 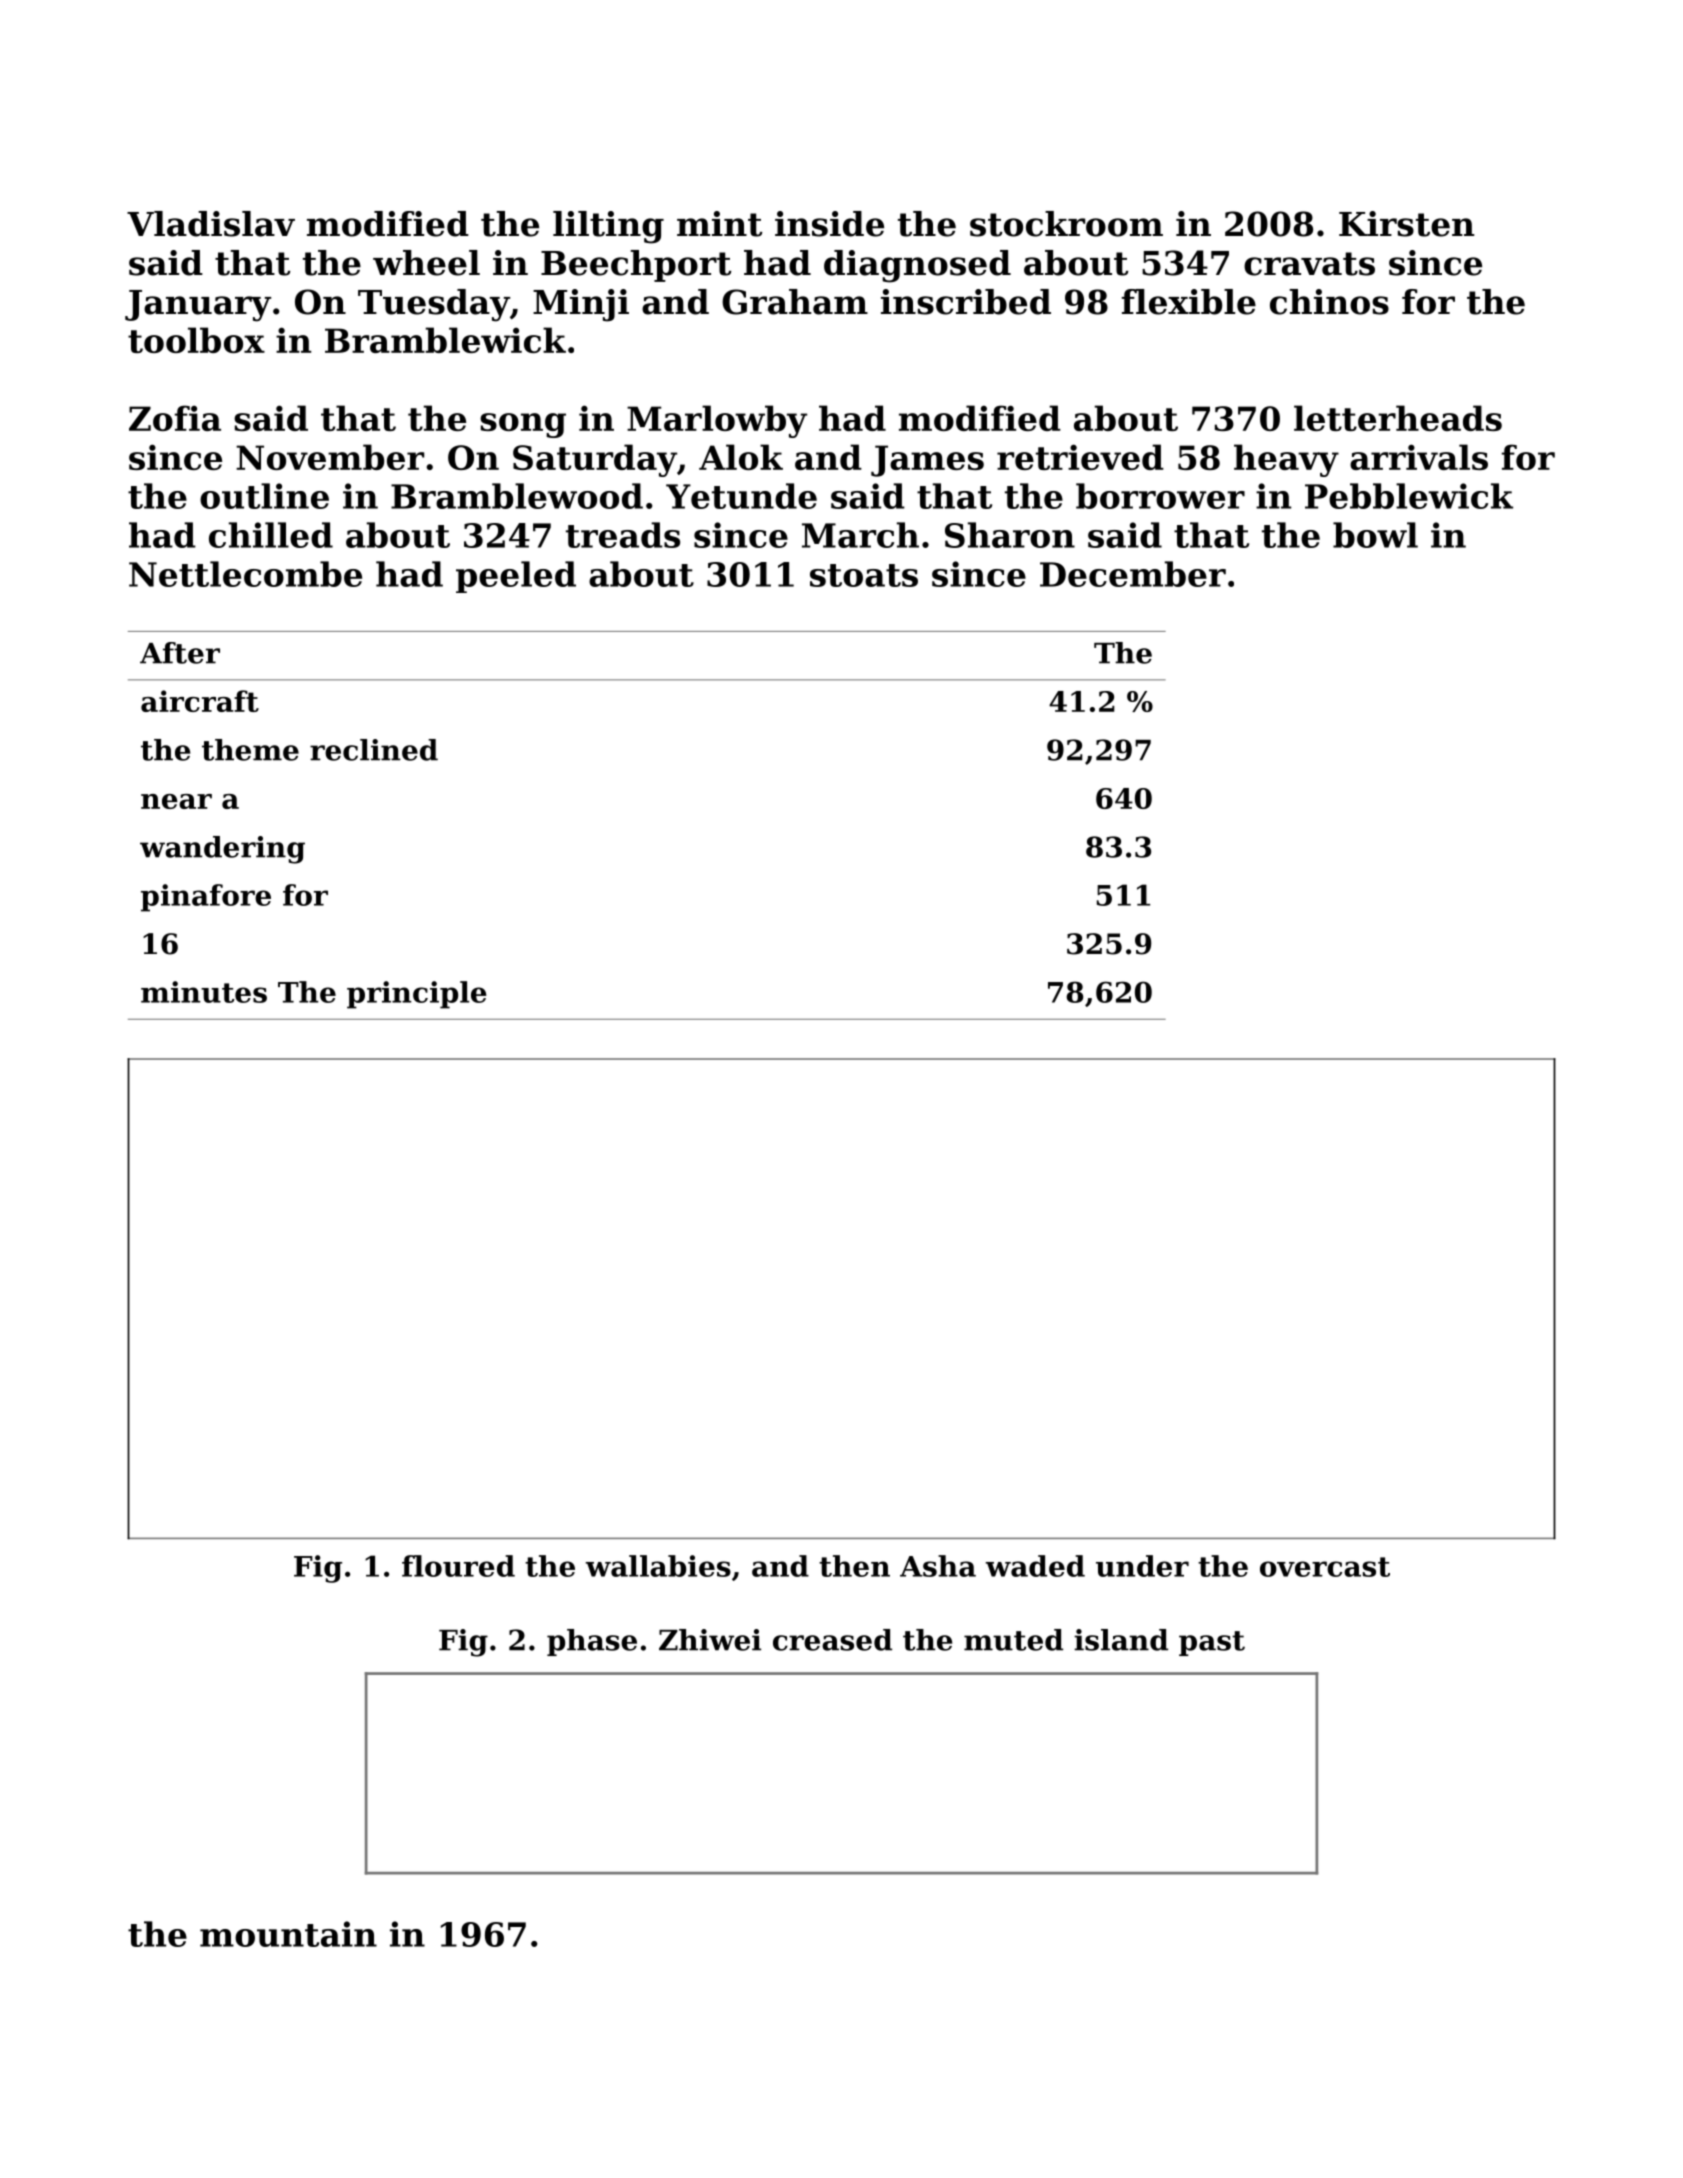 I want to click on past, so click(x=1212, y=1643).
